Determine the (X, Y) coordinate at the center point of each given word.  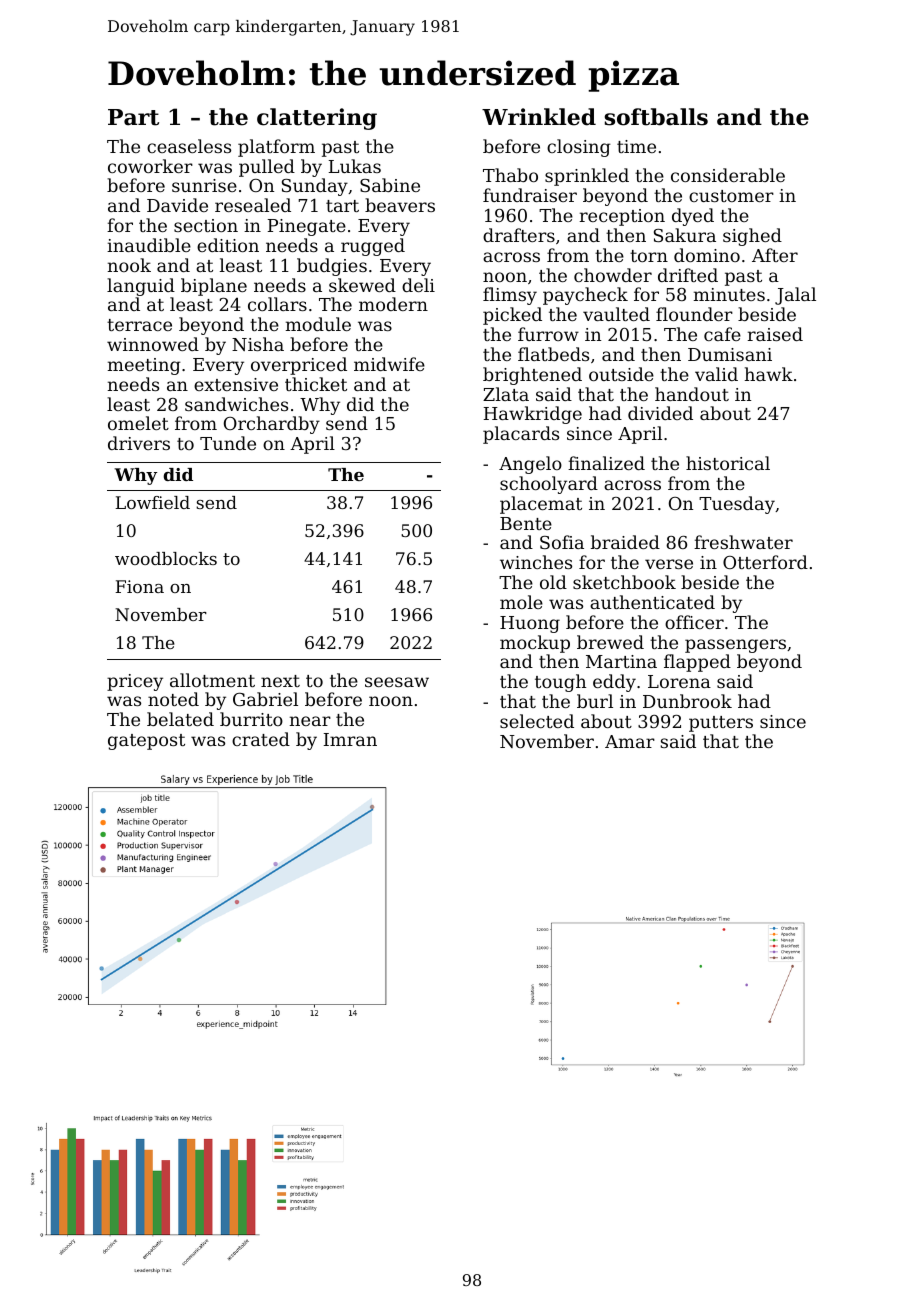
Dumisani (730, 354)
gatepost (146, 742)
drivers (139, 443)
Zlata (506, 394)
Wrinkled (539, 117)
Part (133, 117)
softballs (656, 117)
